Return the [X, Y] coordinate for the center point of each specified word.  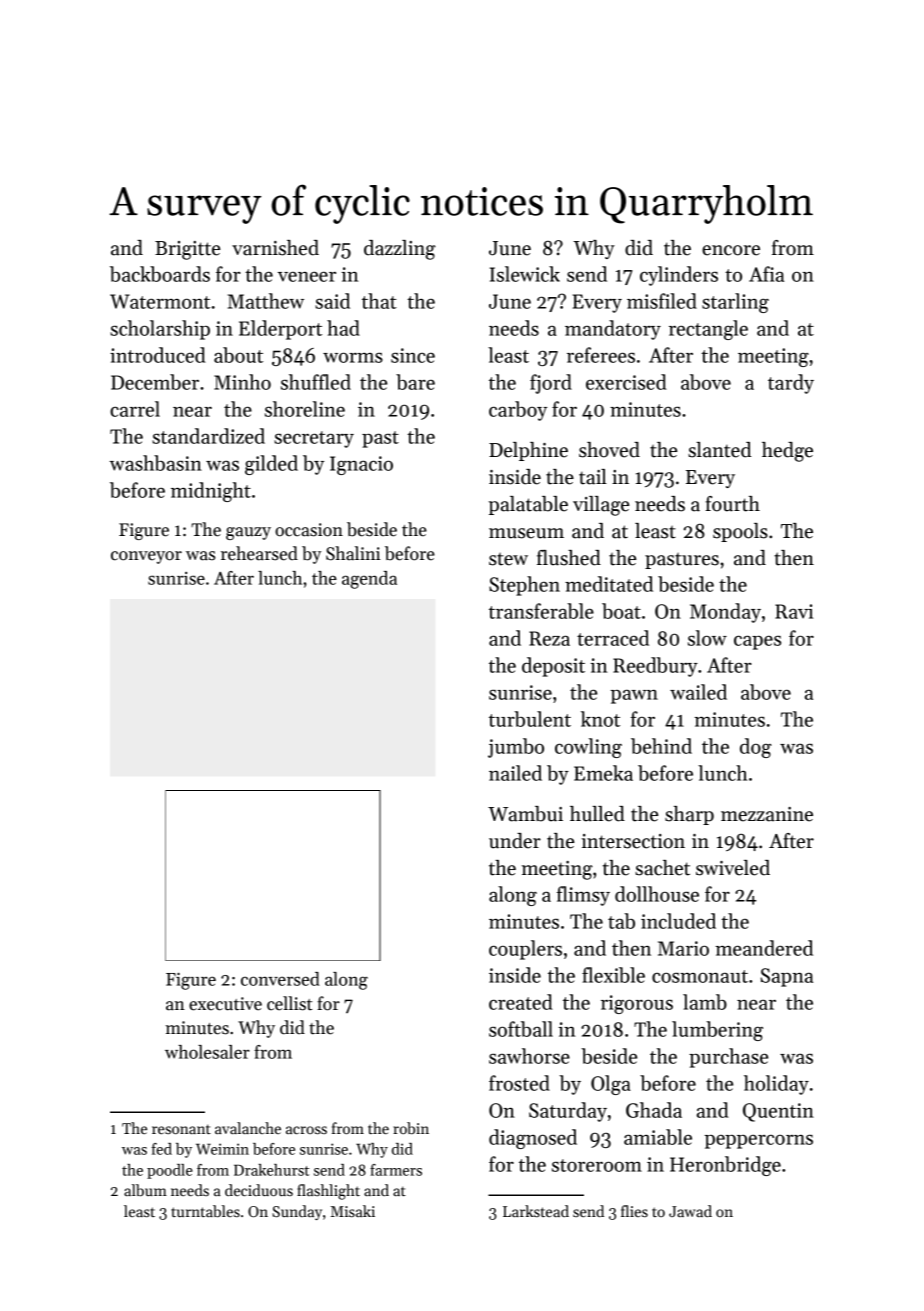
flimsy [583, 896]
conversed [280, 979]
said [332, 301]
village [601, 506]
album [145, 1190]
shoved [609, 450]
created [521, 1002]
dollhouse [657, 894]
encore [731, 250]
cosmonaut [700, 976]
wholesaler [207, 1052]
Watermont [160, 301]
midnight [211, 492]
